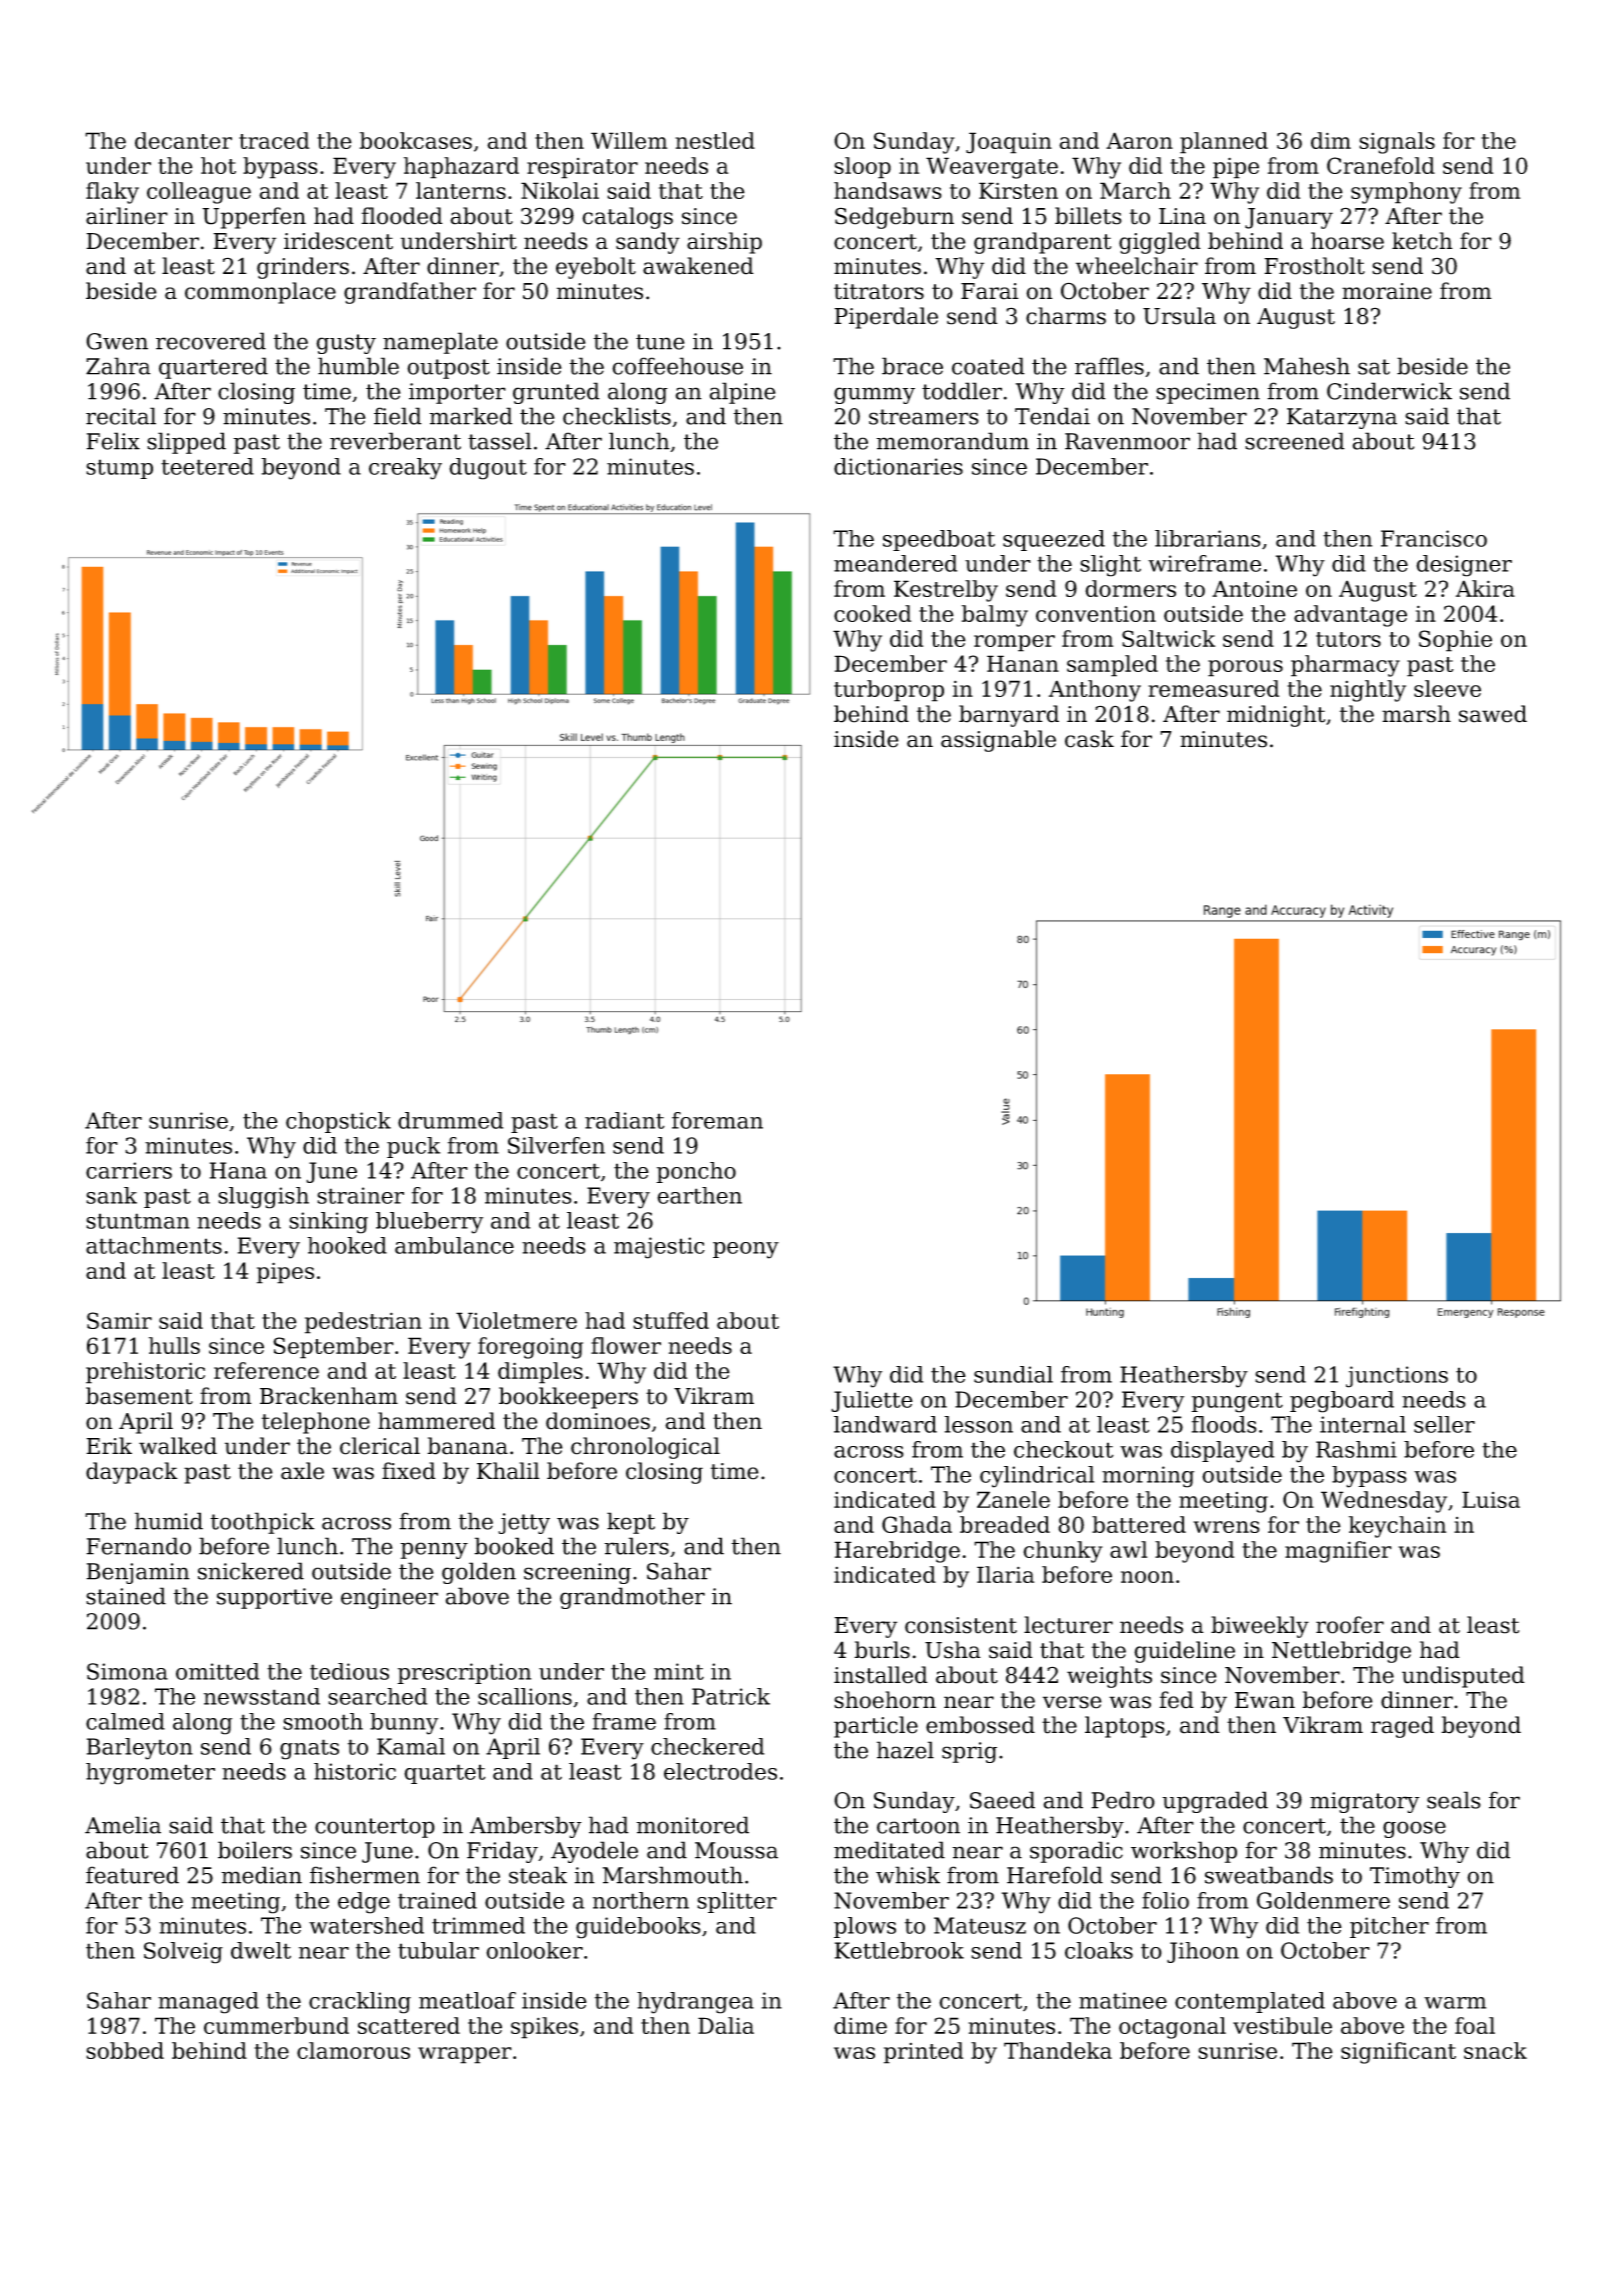 This document has width=1620, height=2292. What do you see at coordinates (405, 469) in the document?
I see `creaky` at bounding box center [405, 469].
